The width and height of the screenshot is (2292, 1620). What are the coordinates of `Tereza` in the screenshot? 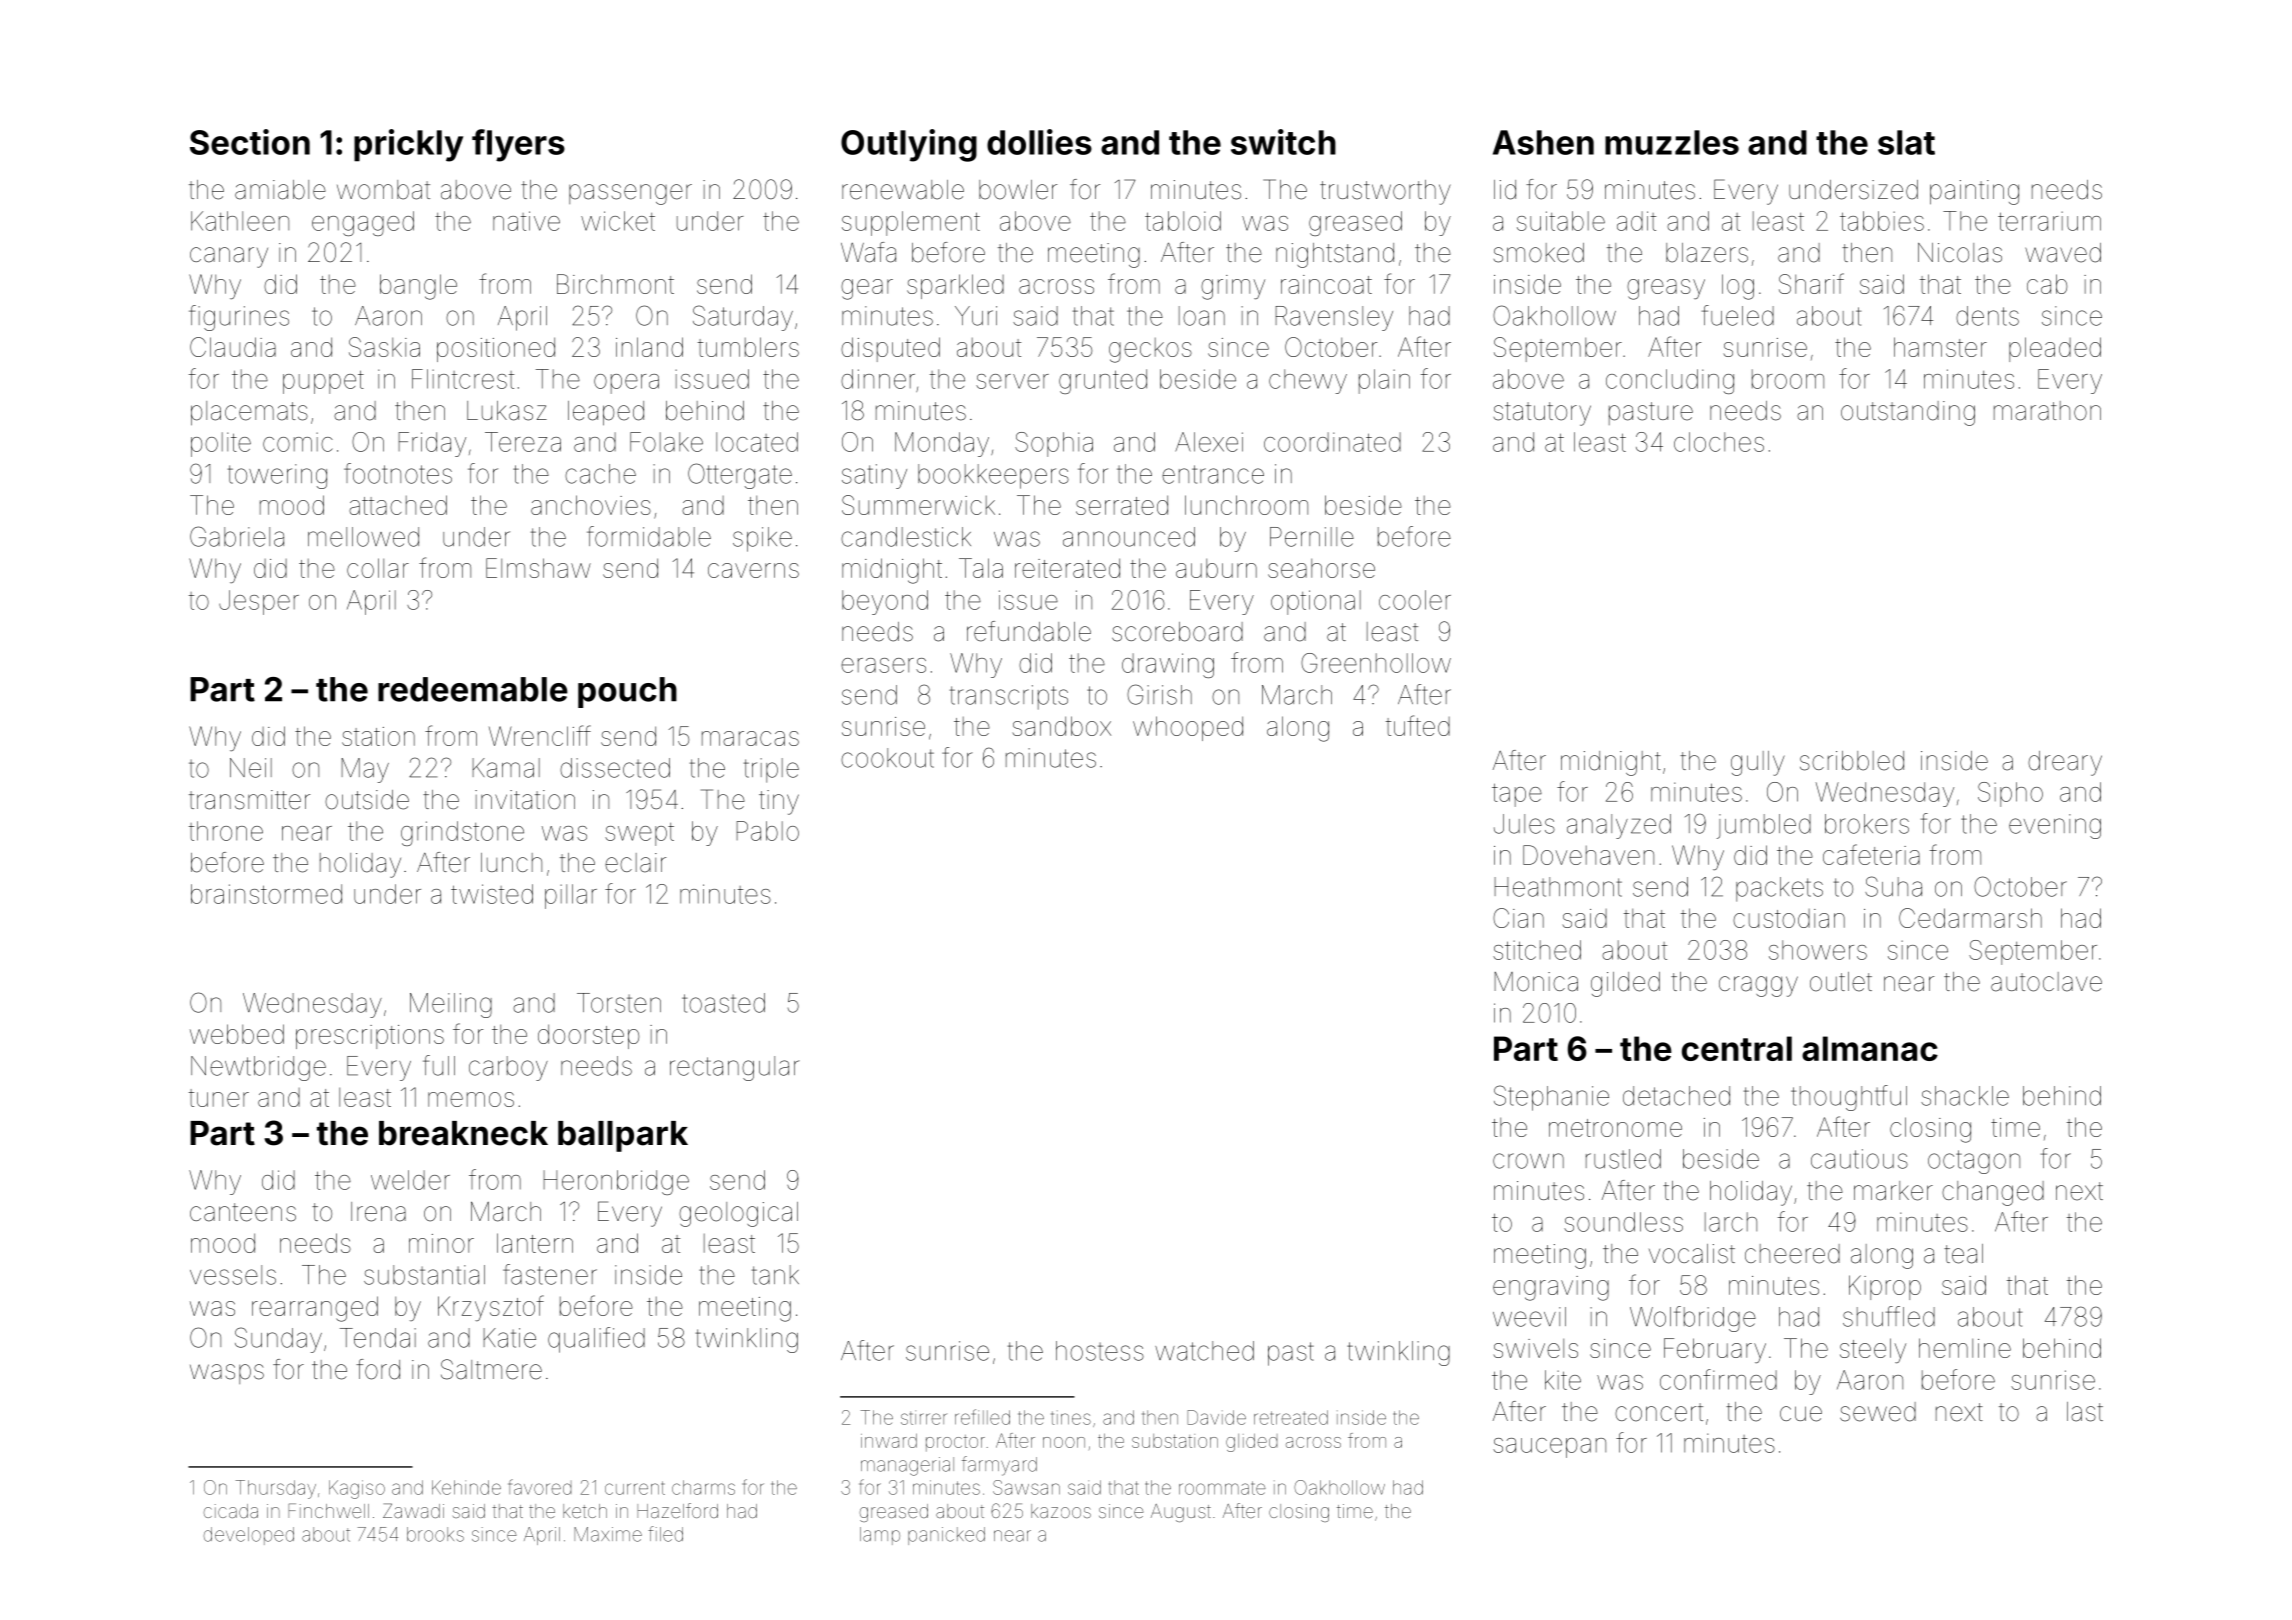 It's located at (523, 442).
